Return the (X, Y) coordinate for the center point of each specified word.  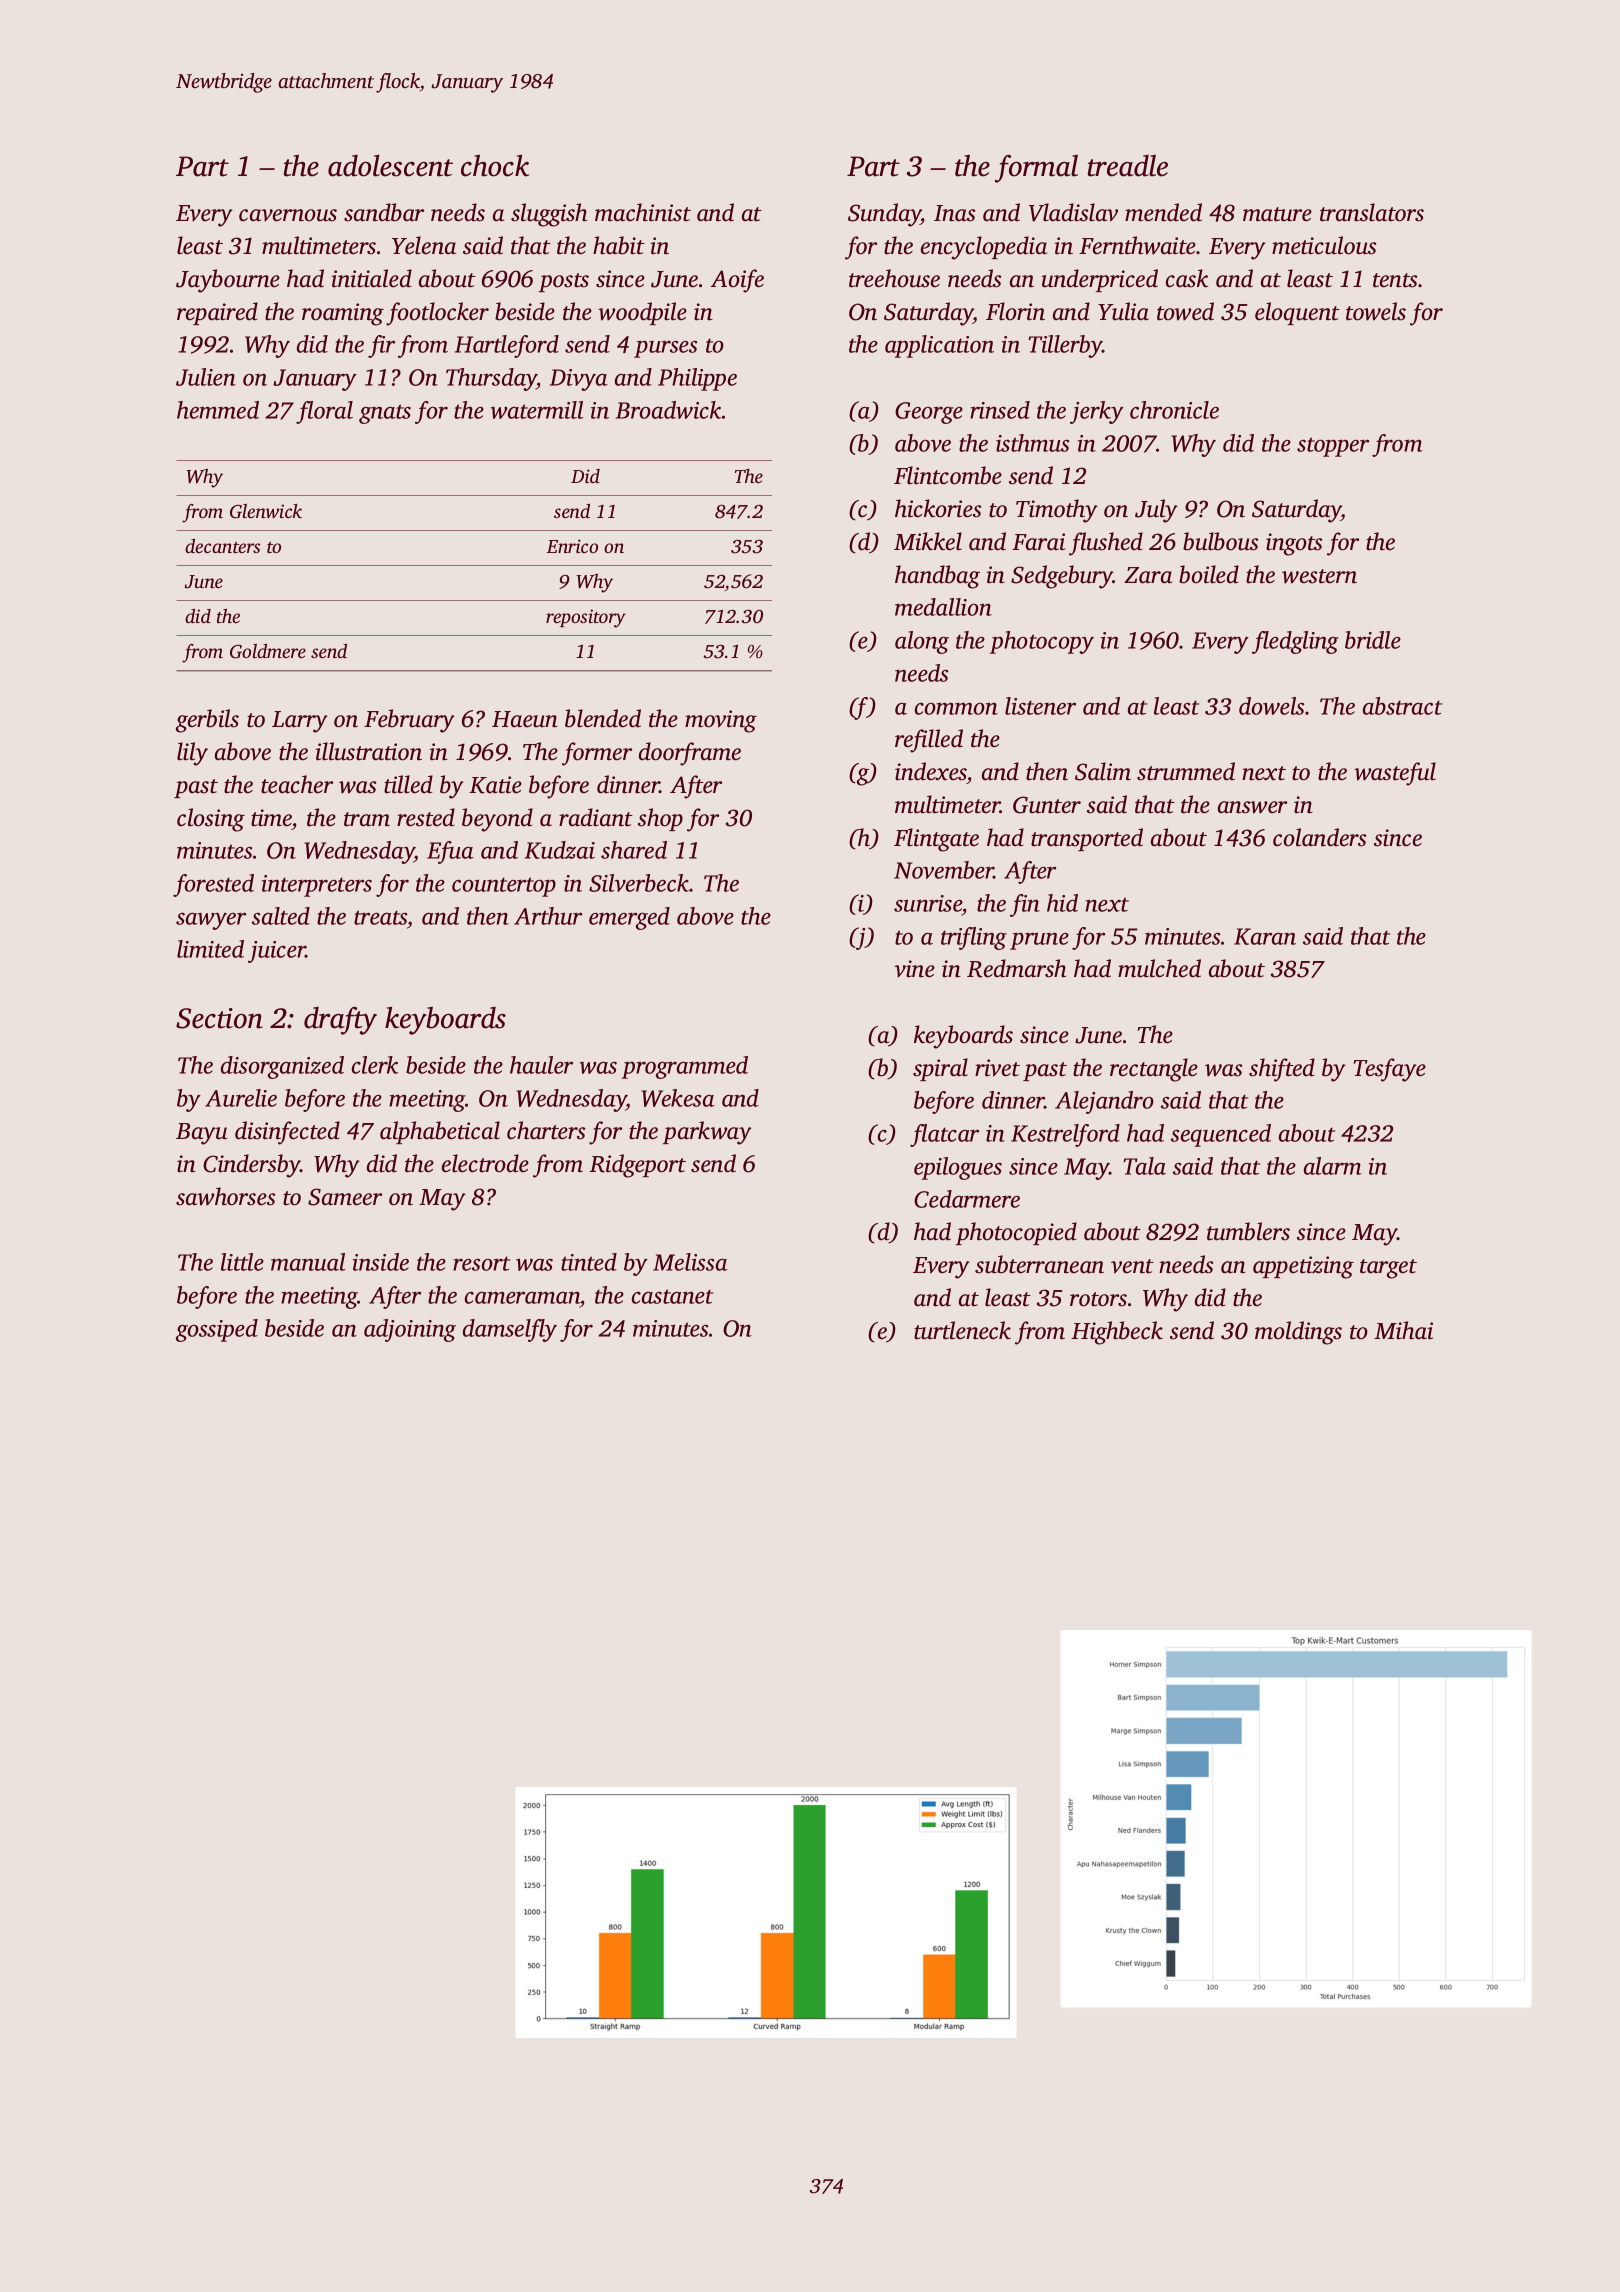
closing (211, 820)
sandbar (384, 212)
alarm (1333, 1166)
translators (1372, 212)
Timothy (1057, 511)
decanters (222, 546)
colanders (1319, 837)
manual (308, 1262)
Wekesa (678, 1098)
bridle (1373, 640)
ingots (1294, 544)
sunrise (928, 905)
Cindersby (251, 1166)
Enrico (572, 546)
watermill (537, 410)
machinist (643, 212)
